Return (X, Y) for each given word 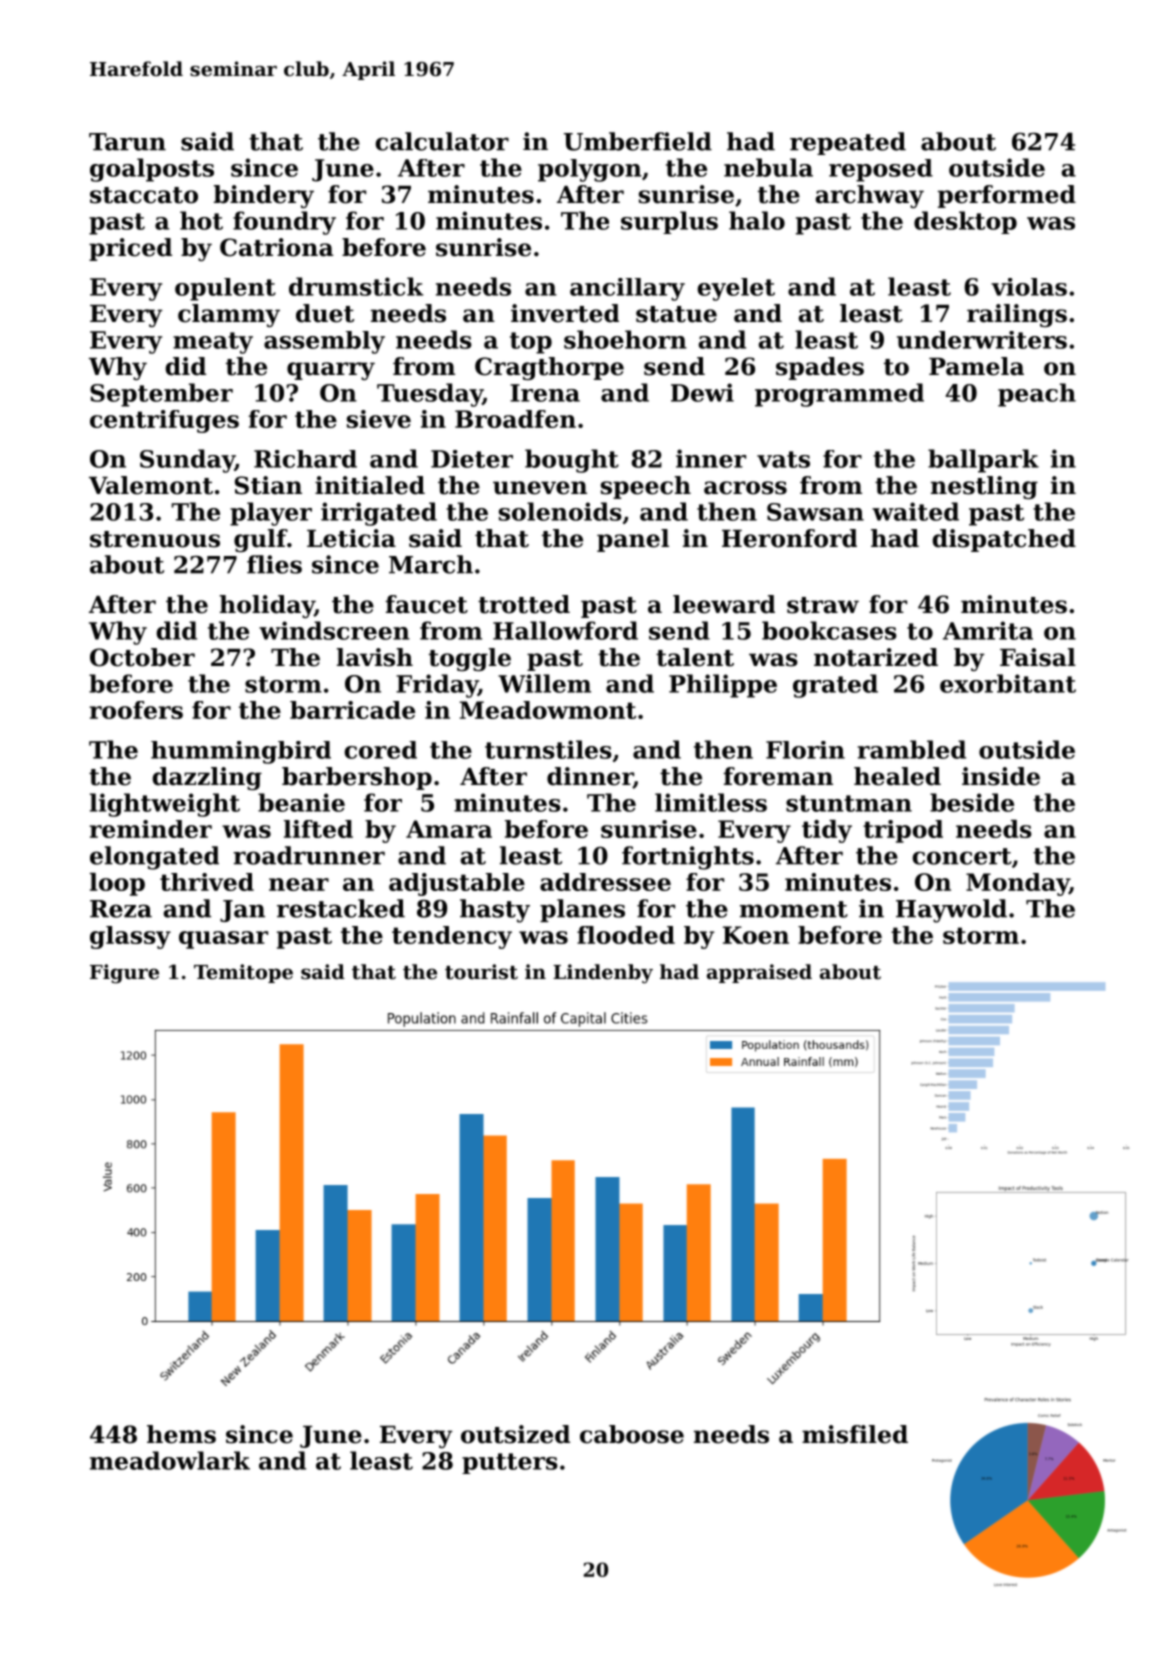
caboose (632, 1434)
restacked (341, 908)
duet (325, 313)
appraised (759, 973)
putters (510, 1463)
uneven (540, 488)
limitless (711, 802)
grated (835, 686)
